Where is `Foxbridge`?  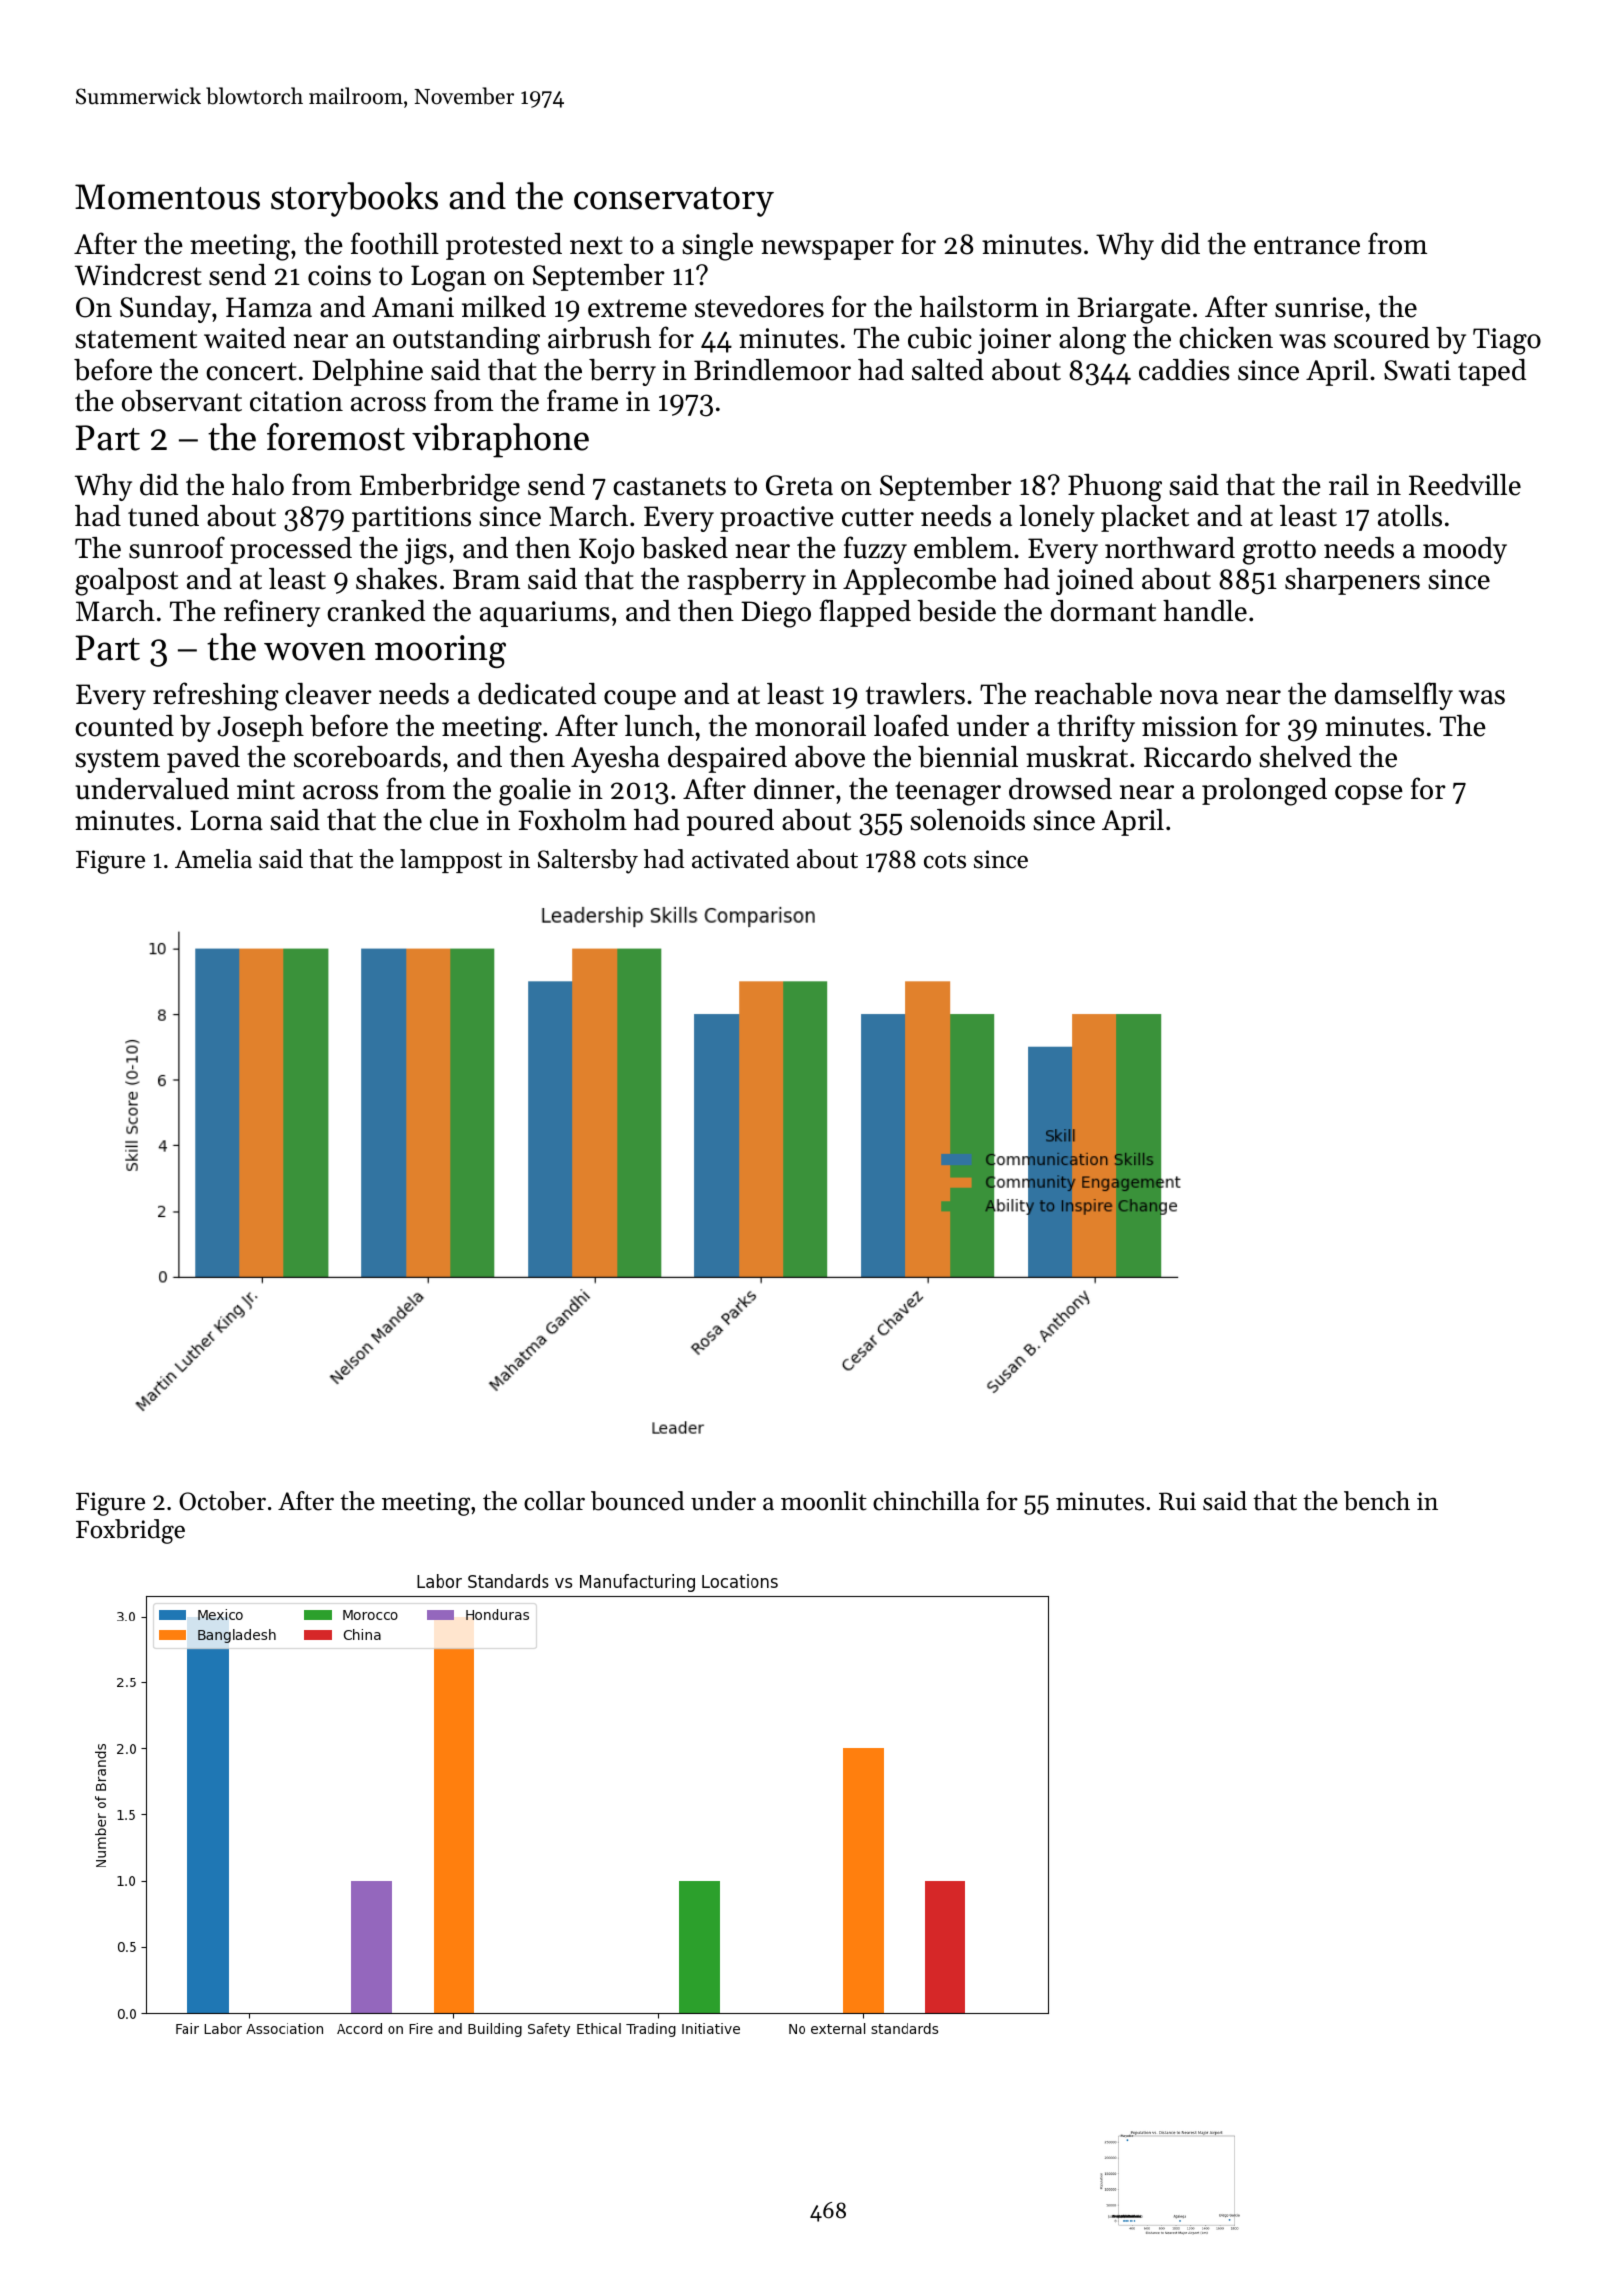
Foxbridge is located at coordinates (130, 1531).
